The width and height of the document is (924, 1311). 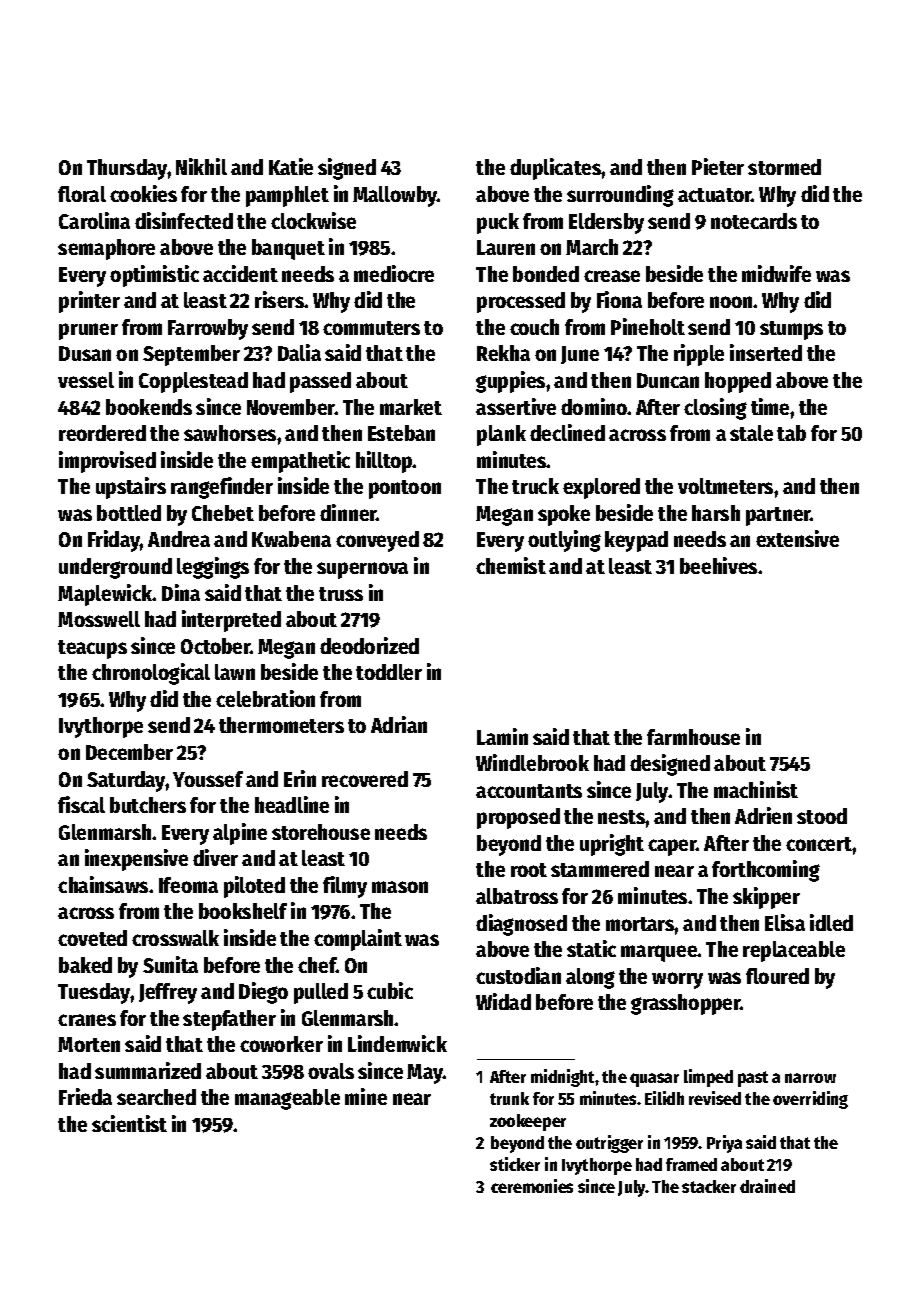 I want to click on custodian, so click(x=518, y=975).
